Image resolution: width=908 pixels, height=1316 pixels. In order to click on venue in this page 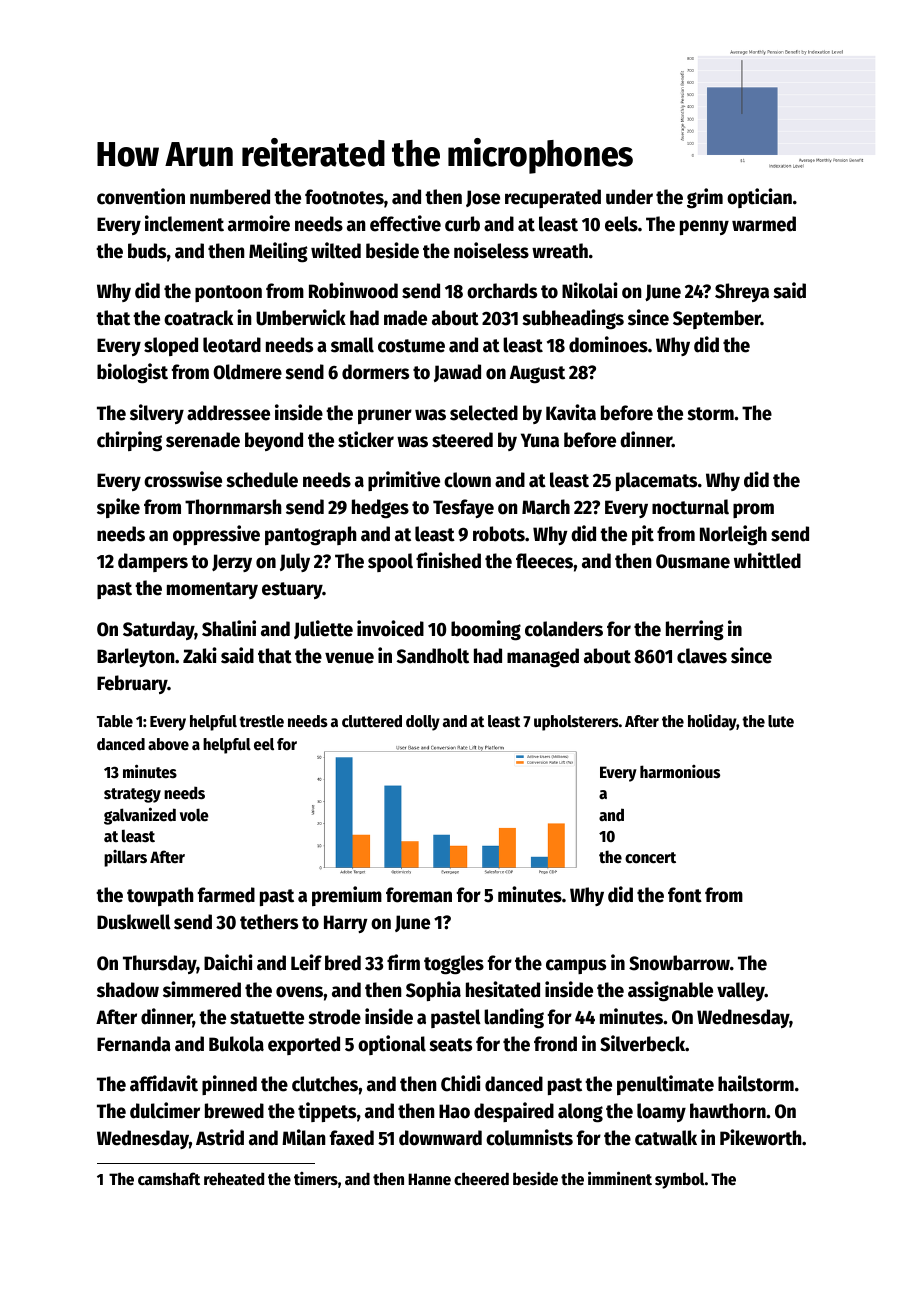, I will do `click(349, 658)`.
